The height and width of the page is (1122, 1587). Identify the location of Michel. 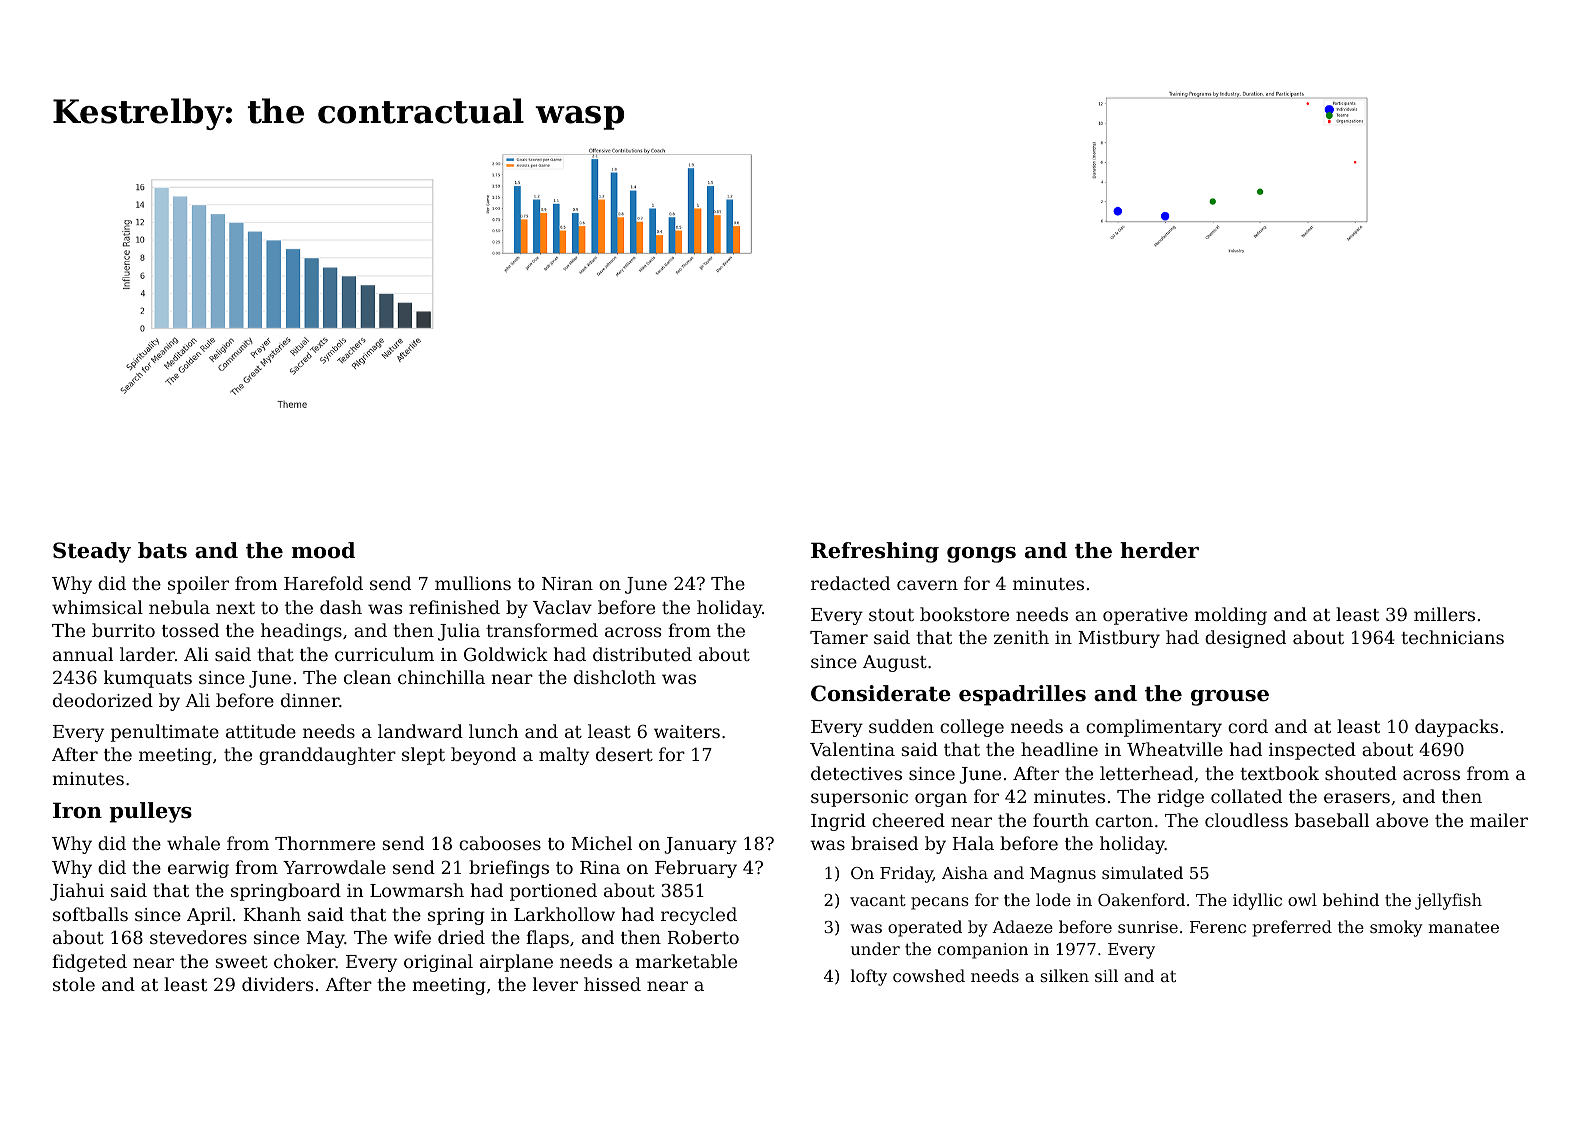
(601, 843).
